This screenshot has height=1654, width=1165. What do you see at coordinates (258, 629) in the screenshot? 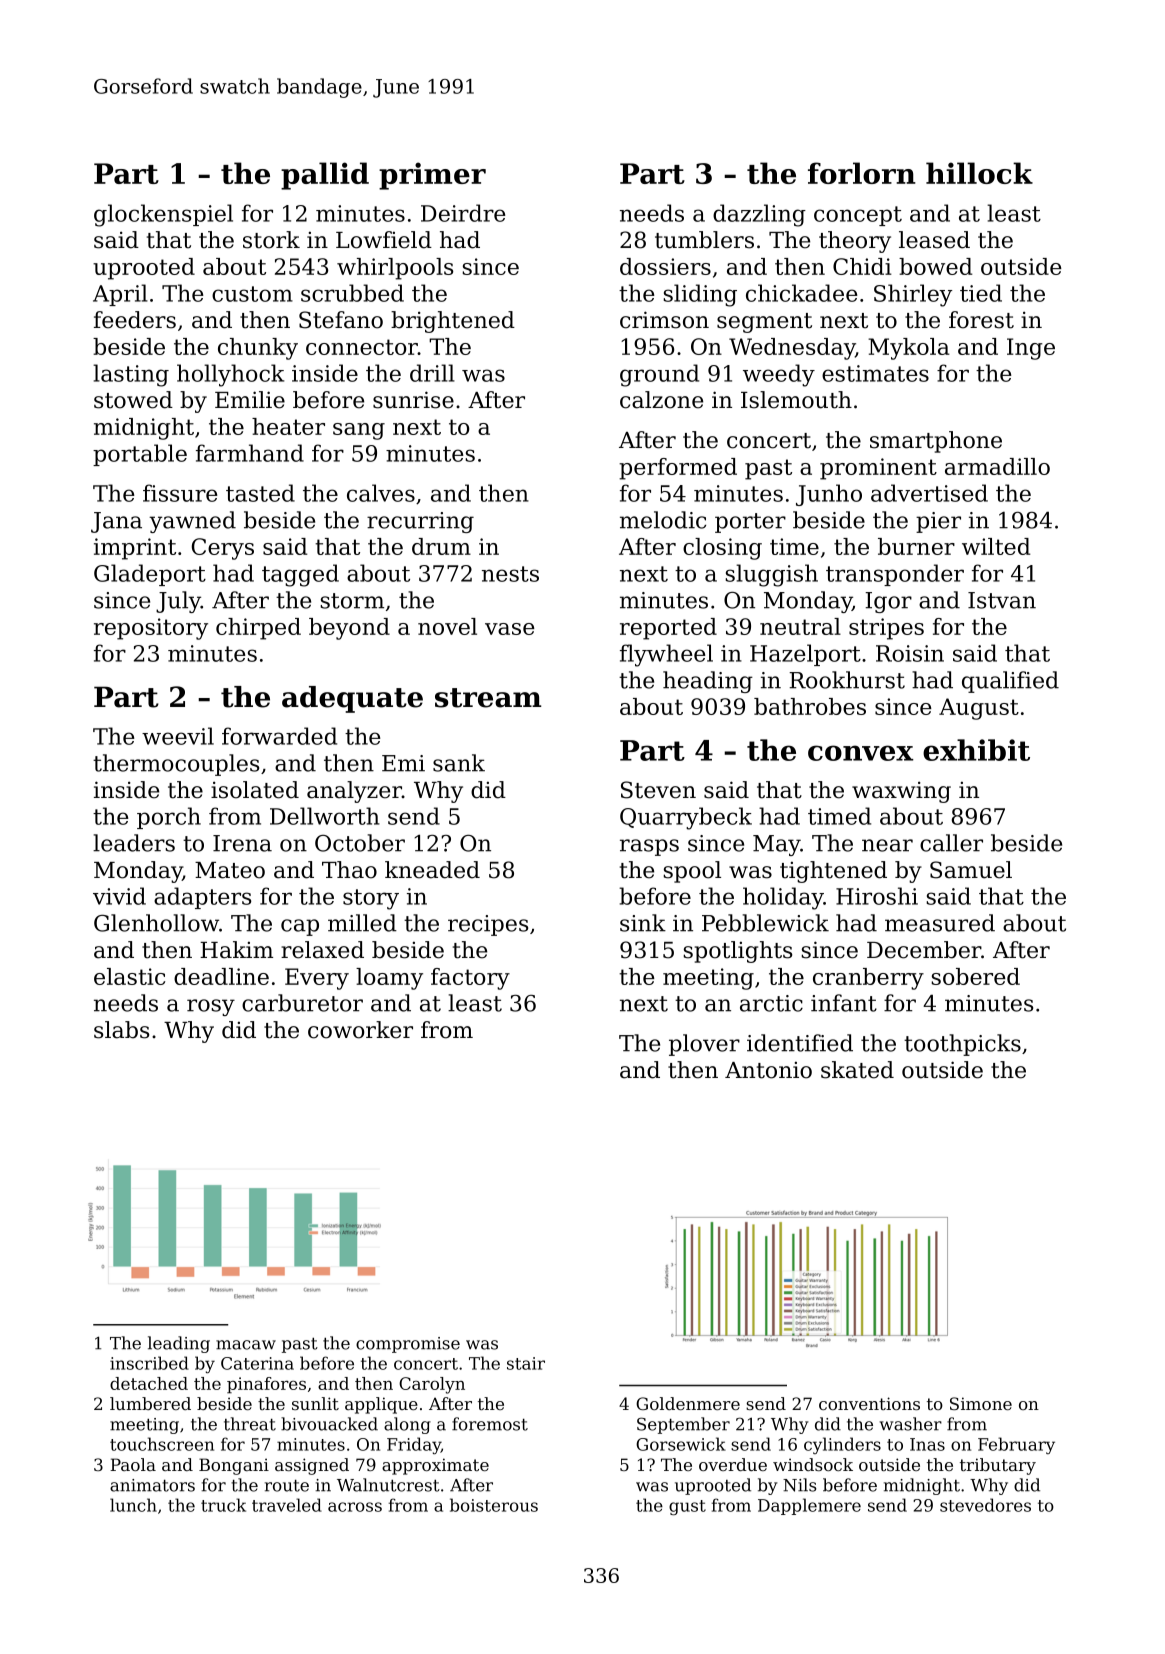
I see `chirped` at bounding box center [258, 629].
